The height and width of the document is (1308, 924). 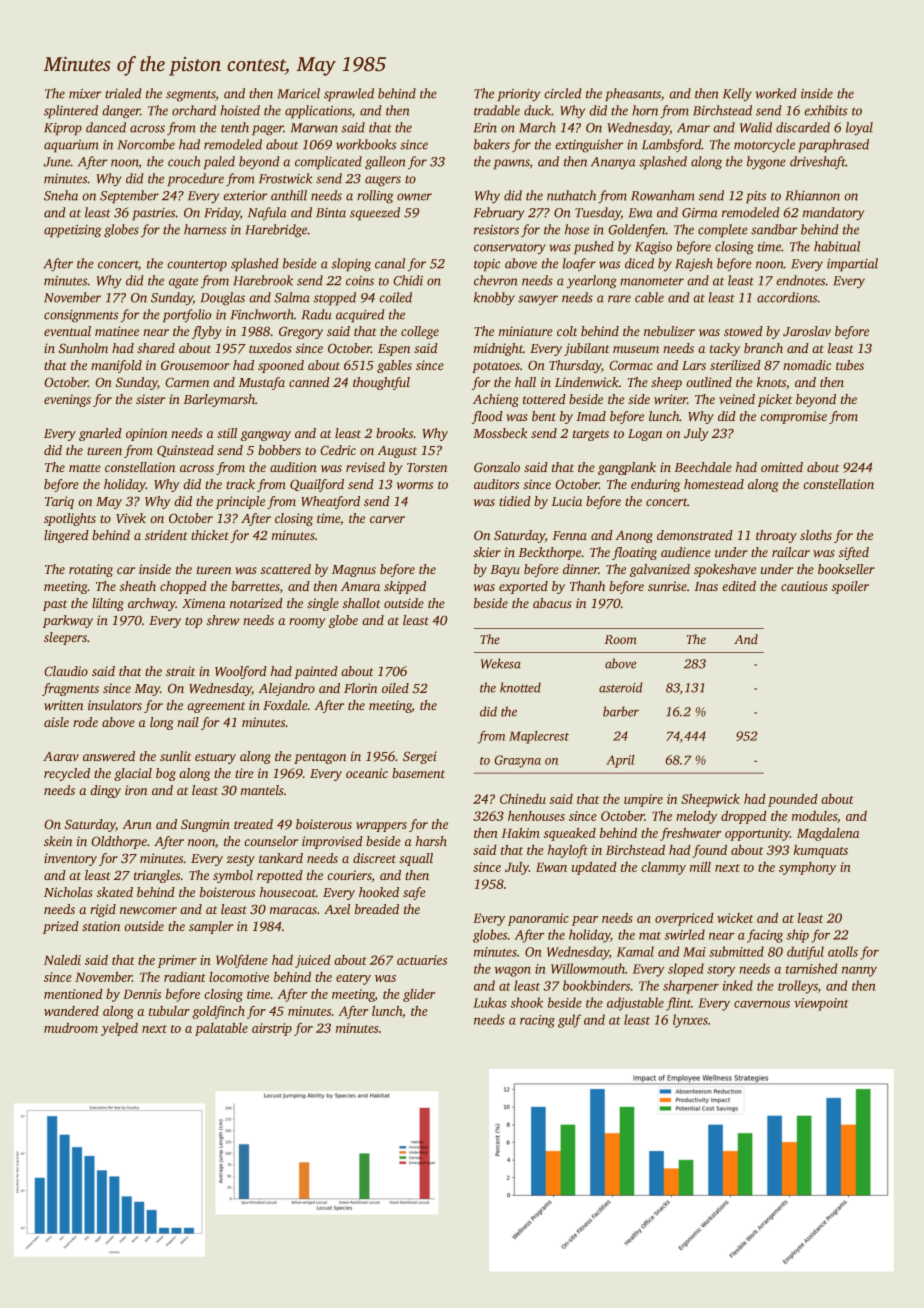 What do you see at coordinates (756, 197) in the document?
I see `pits` at bounding box center [756, 197].
